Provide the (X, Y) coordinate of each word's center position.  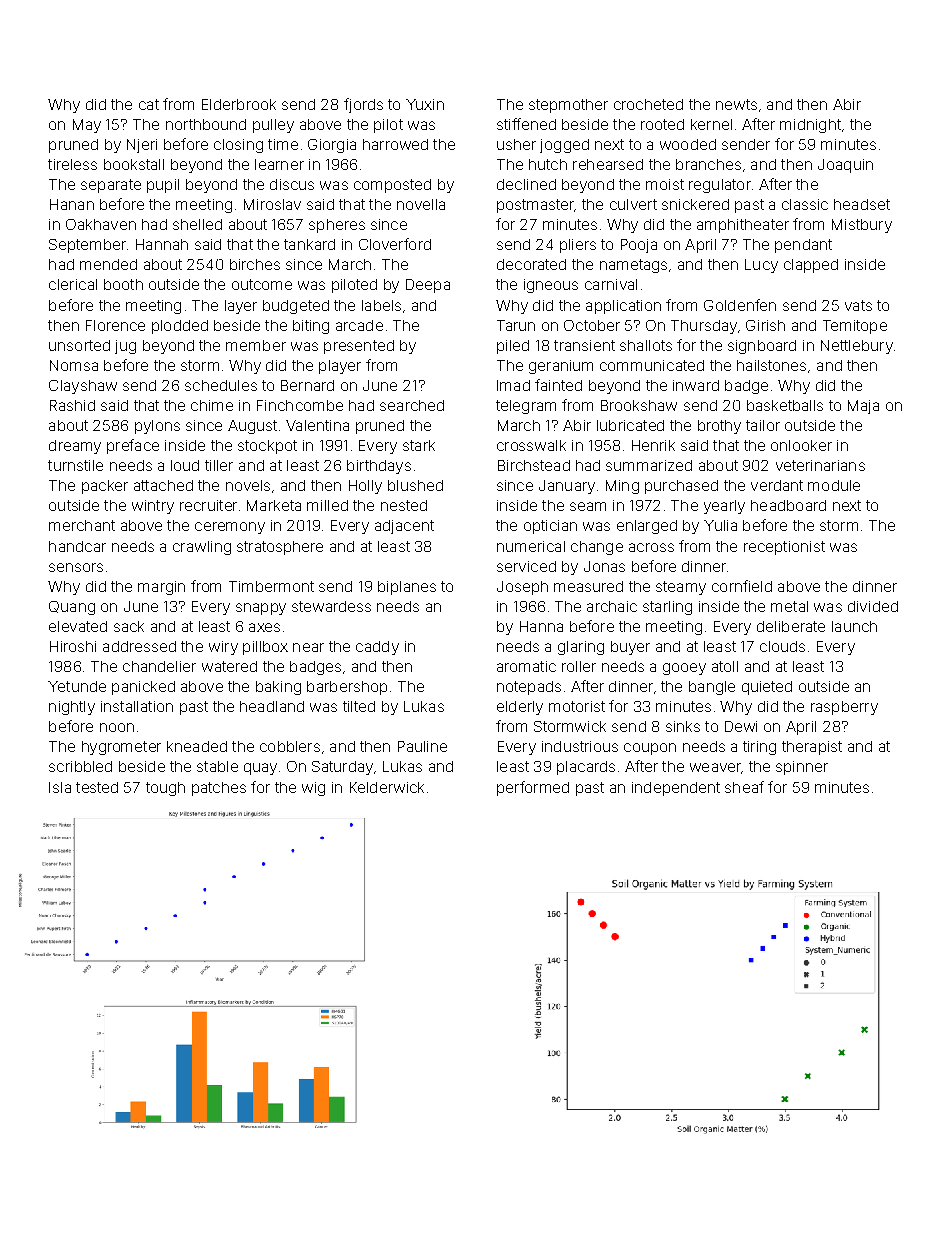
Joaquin (845, 166)
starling (667, 608)
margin (161, 588)
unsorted (79, 345)
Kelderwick (387, 787)
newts (736, 104)
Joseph (522, 588)
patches (219, 789)
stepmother (568, 106)
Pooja (639, 246)
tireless (72, 164)
